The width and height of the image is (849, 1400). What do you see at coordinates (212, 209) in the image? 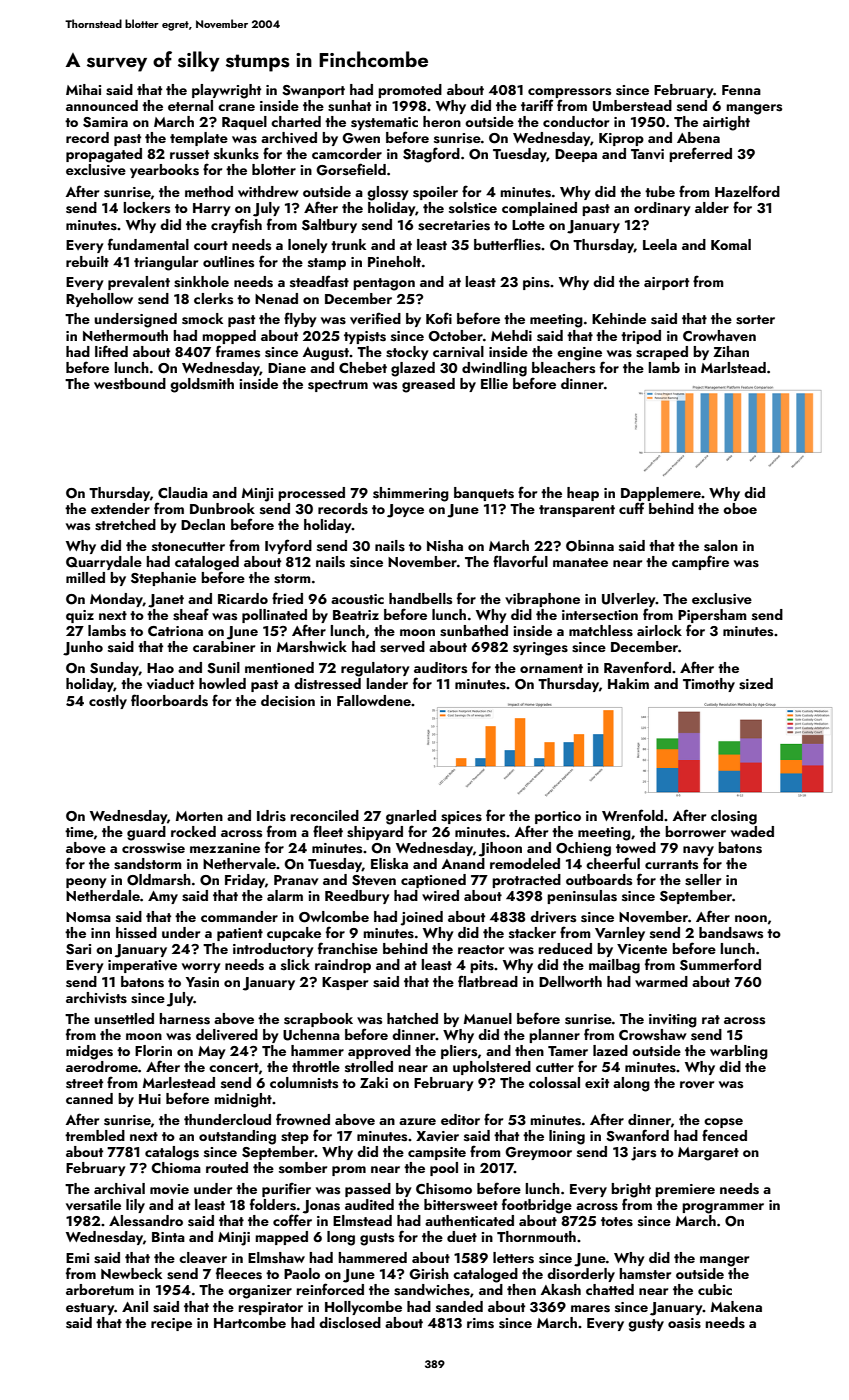
I see `Harry` at bounding box center [212, 209].
